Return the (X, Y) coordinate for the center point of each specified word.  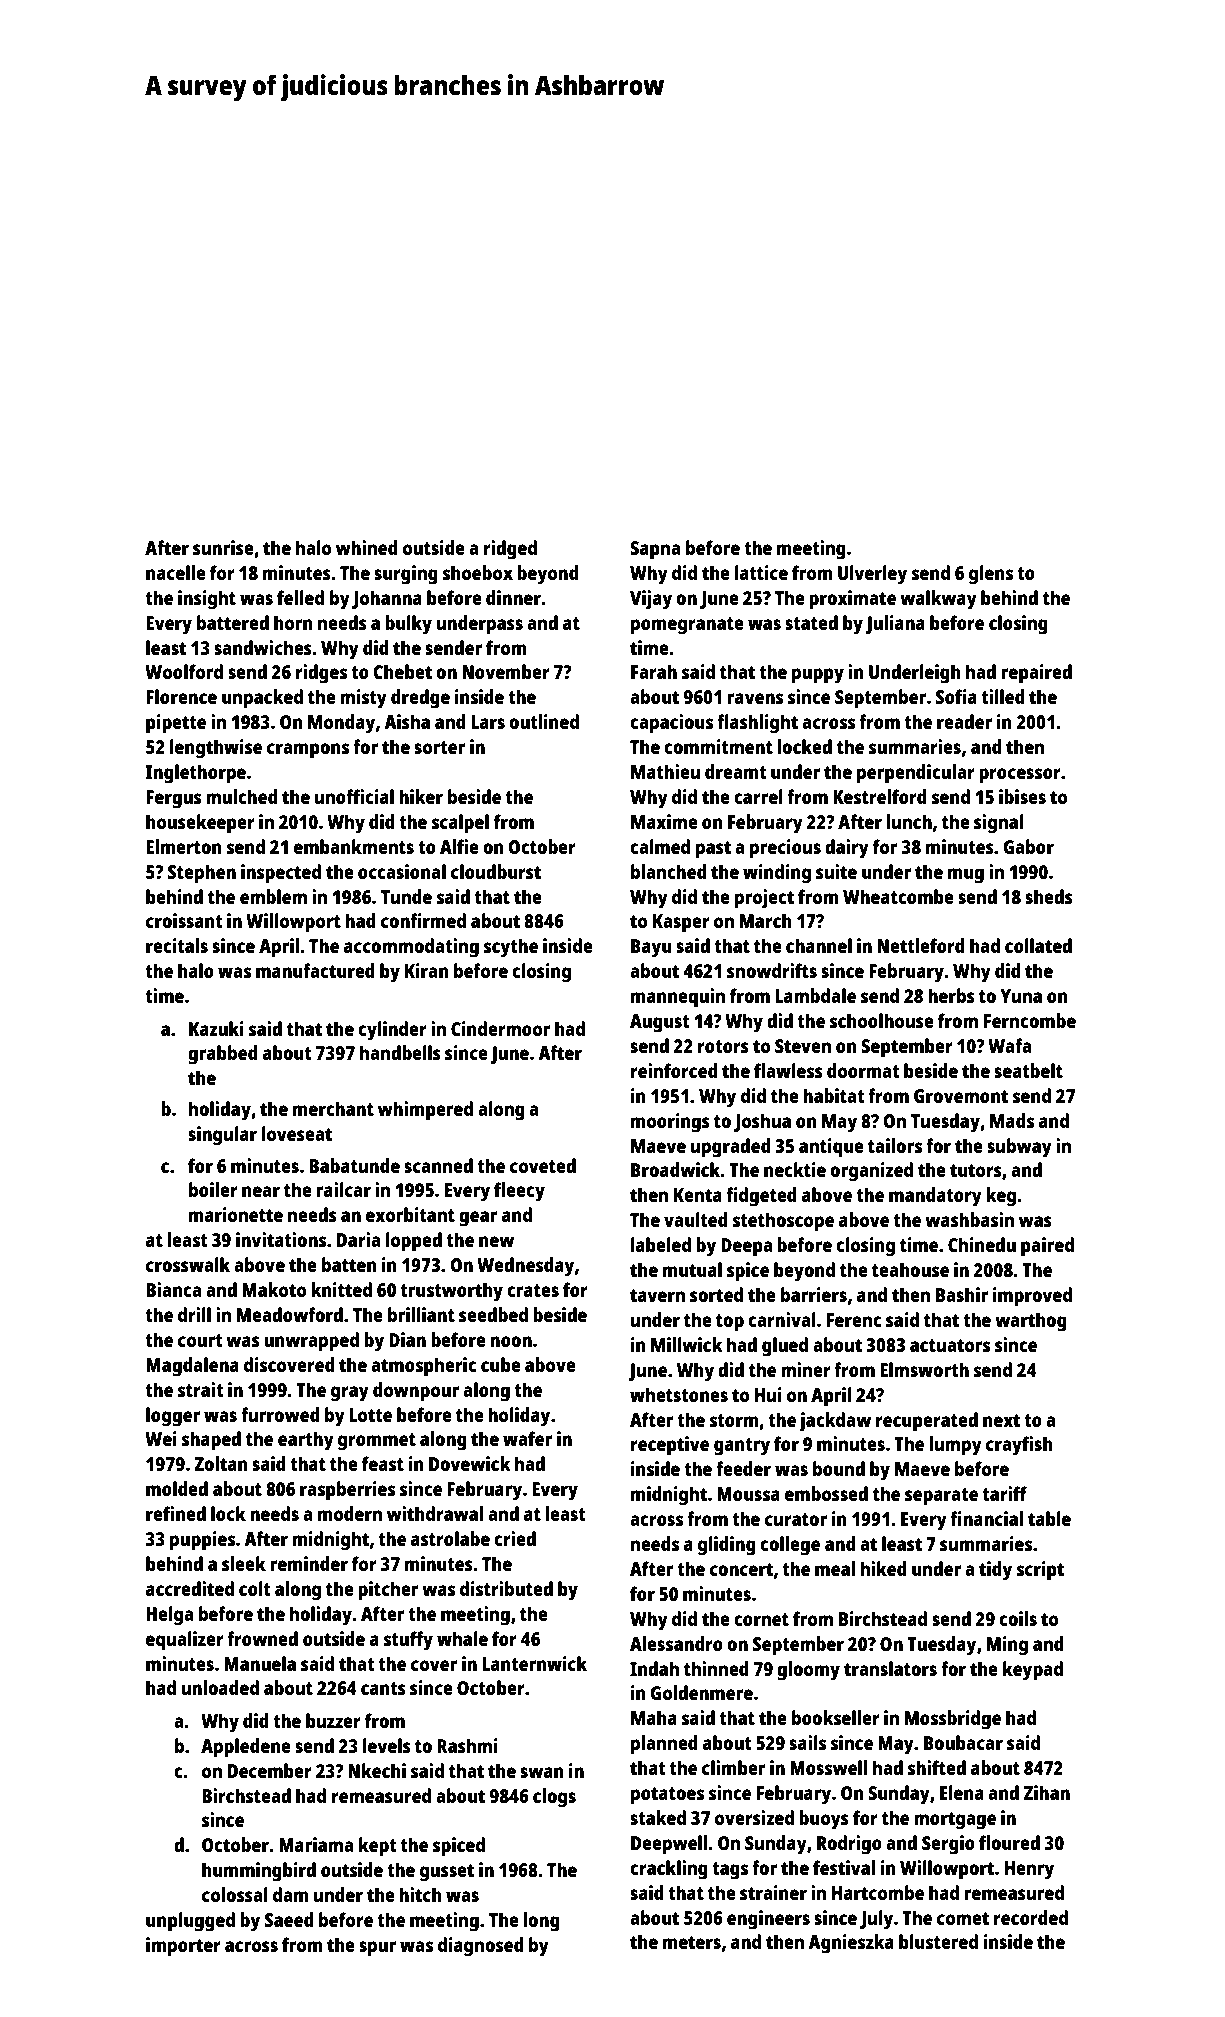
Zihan (1047, 1792)
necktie (795, 1169)
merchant (333, 1108)
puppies (202, 1541)
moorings (670, 1123)
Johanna (387, 599)
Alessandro (676, 1643)
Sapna (655, 550)
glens (991, 575)
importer (183, 1947)
